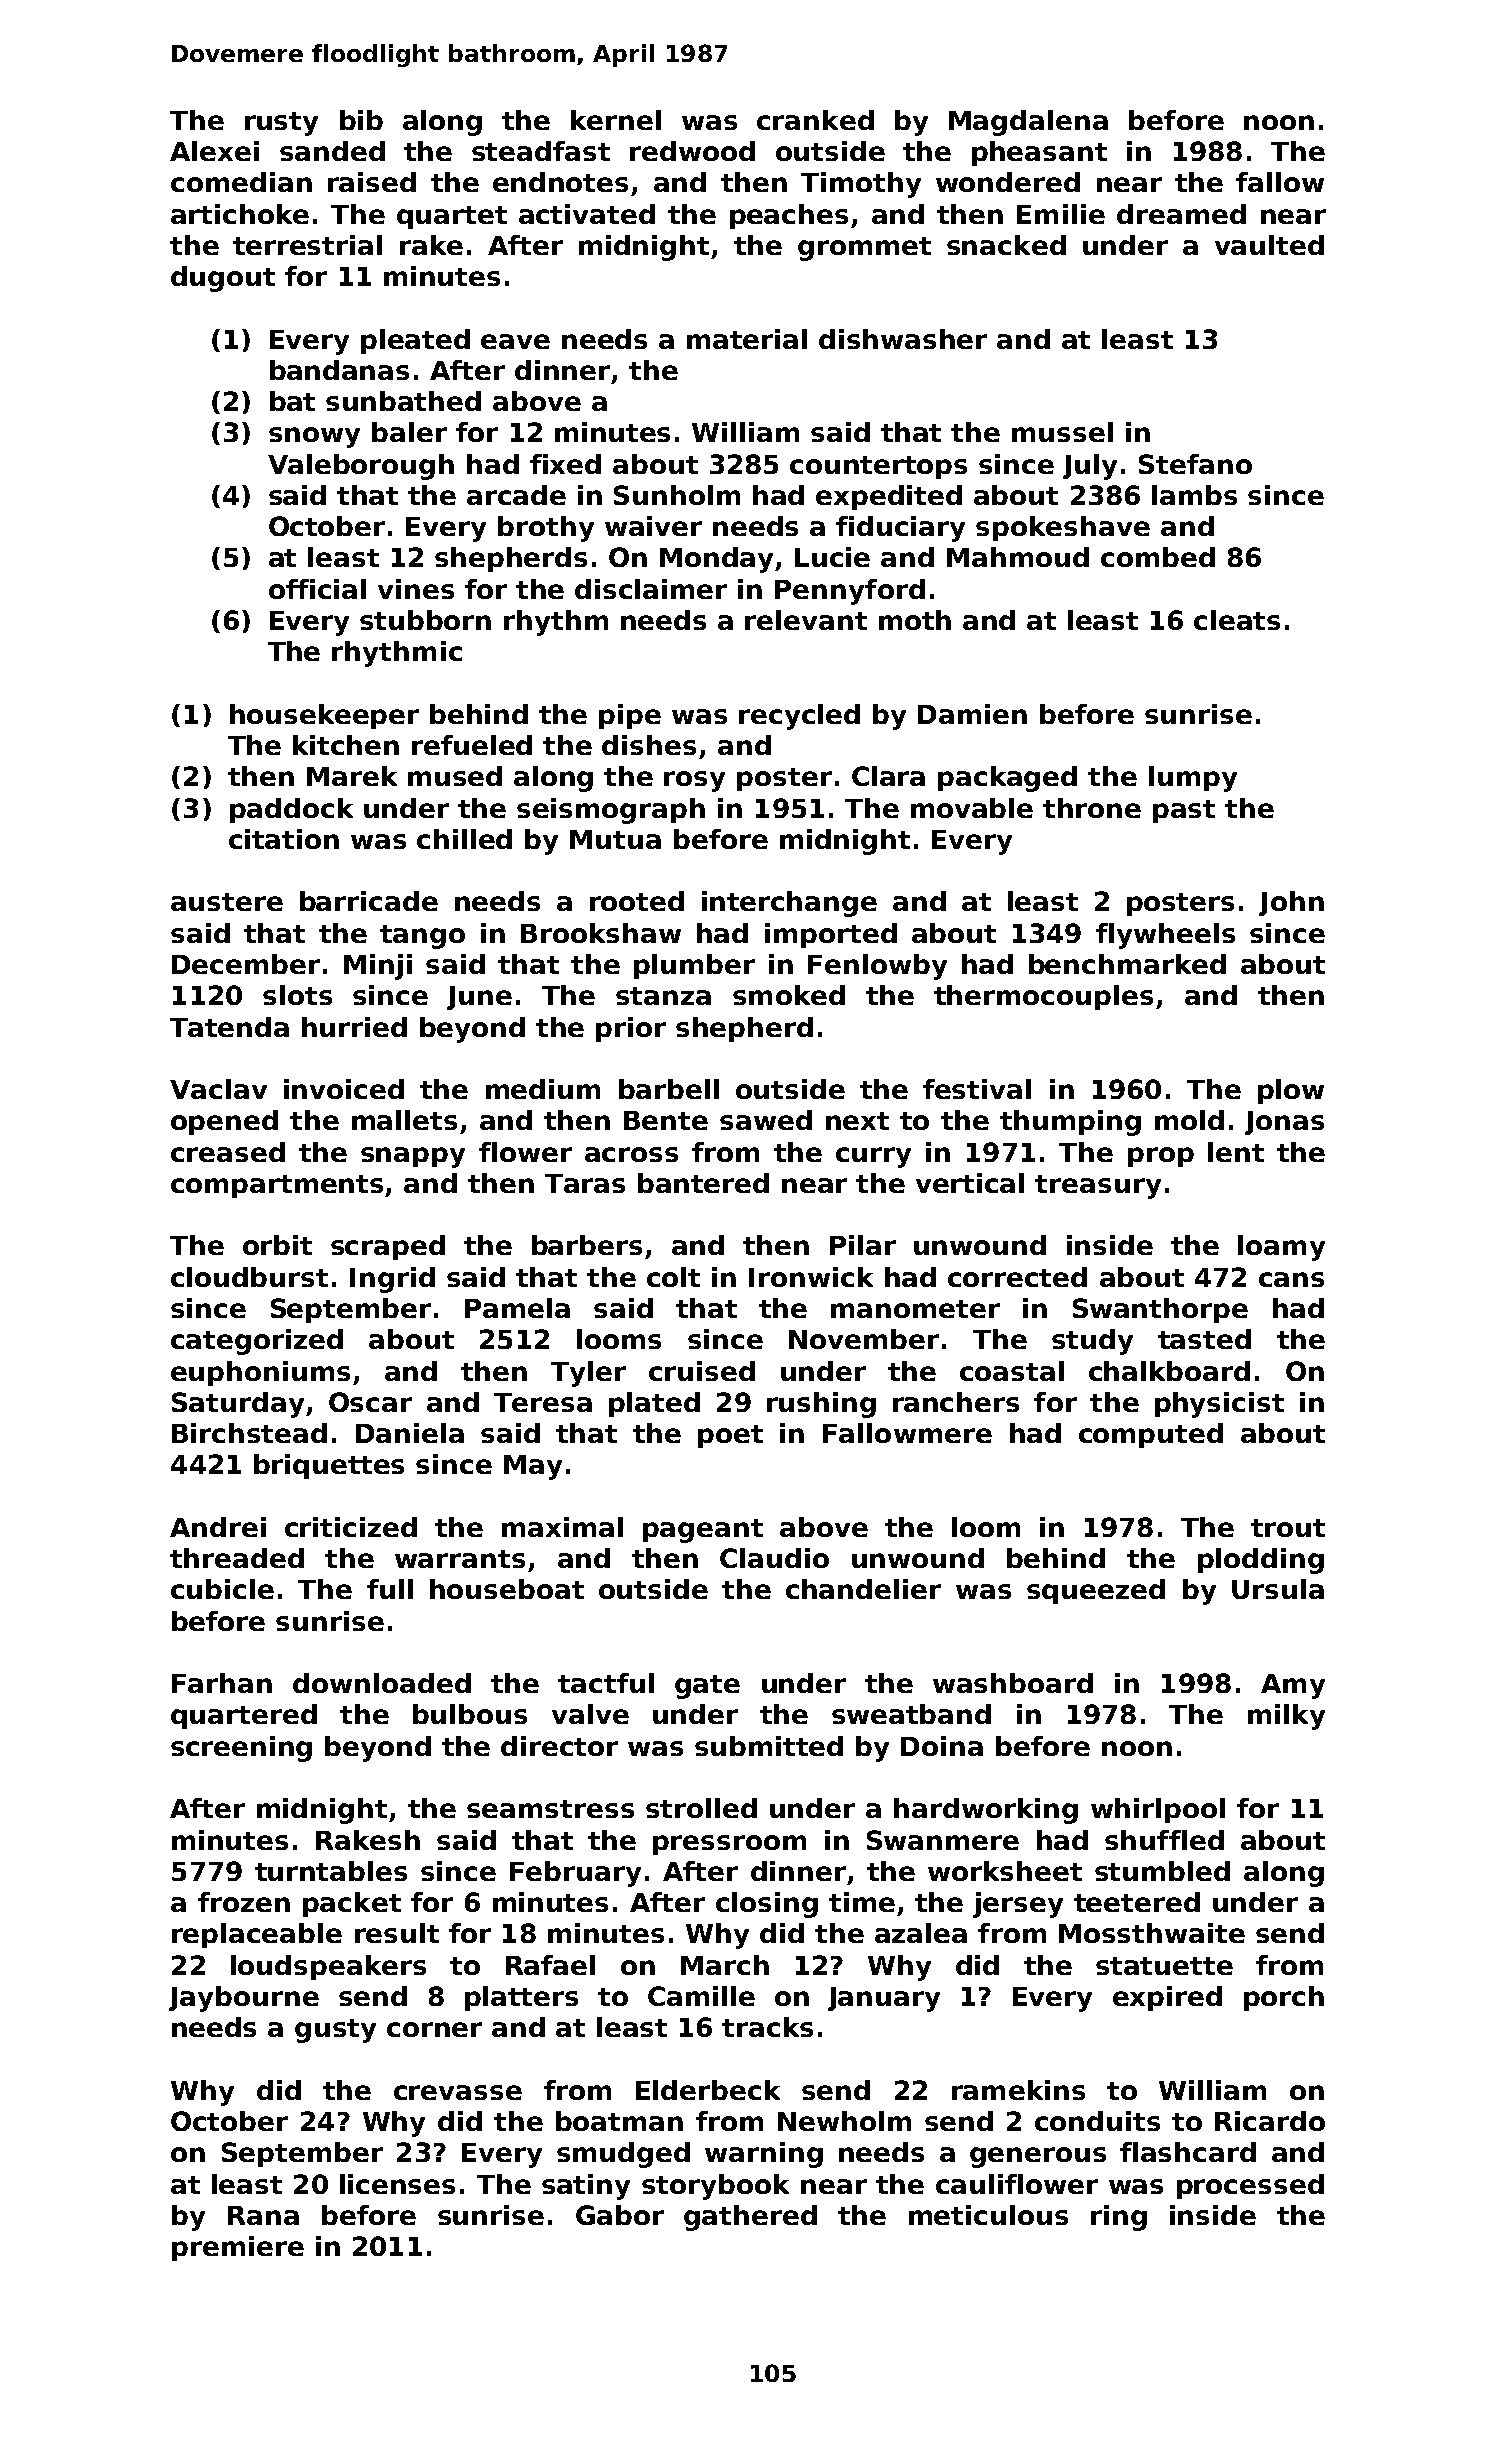 Image resolution: width=1496 pixels, height=2464 pixels. Describe the element at coordinates (694, 966) in the document. I see `plumber` at that location.
